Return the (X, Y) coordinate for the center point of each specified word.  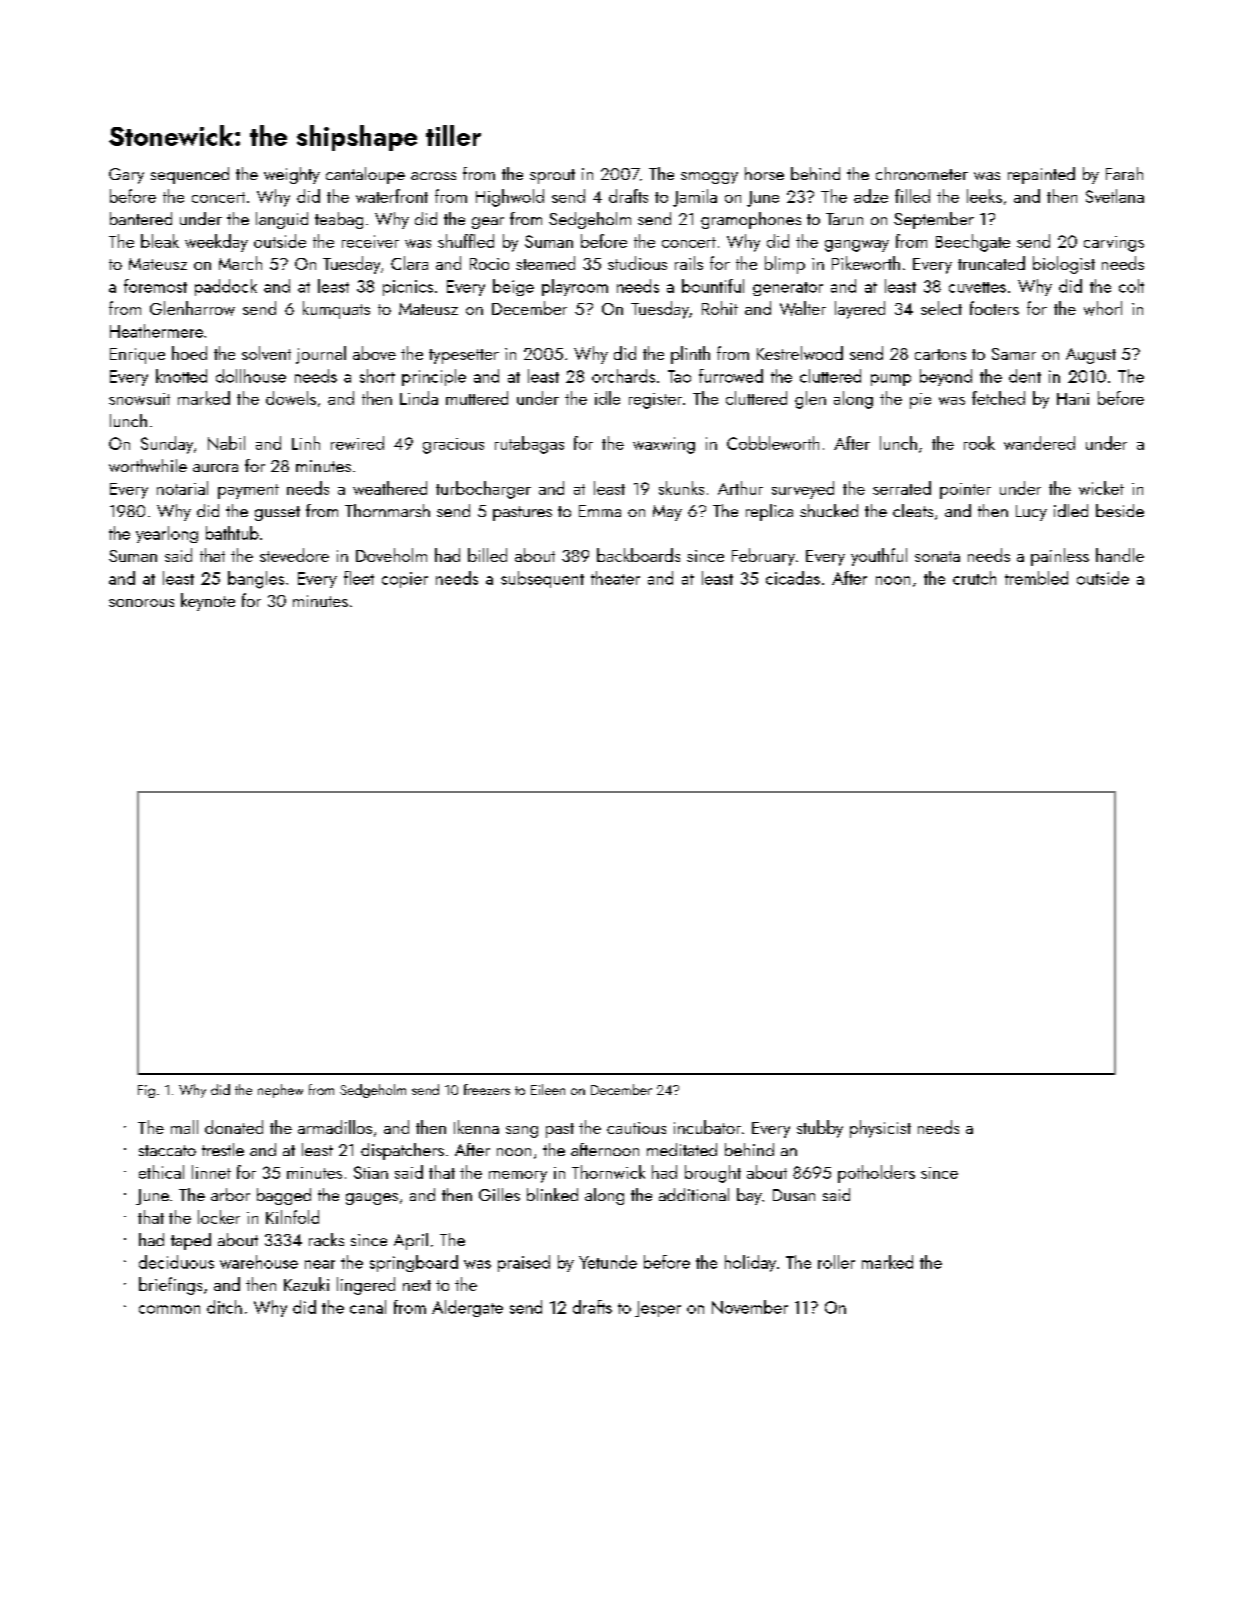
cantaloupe (365, 175)
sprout (552, 176)
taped (191, 1241)
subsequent (542, 579)
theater (615, 578)
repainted (1041, 175)
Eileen (548, 1089)
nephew (280, 1091)
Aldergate (467, 1308)
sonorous (141, 603)
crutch (974, 578)
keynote (208, 602)
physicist (880, 1129)
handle (1120, 555)
